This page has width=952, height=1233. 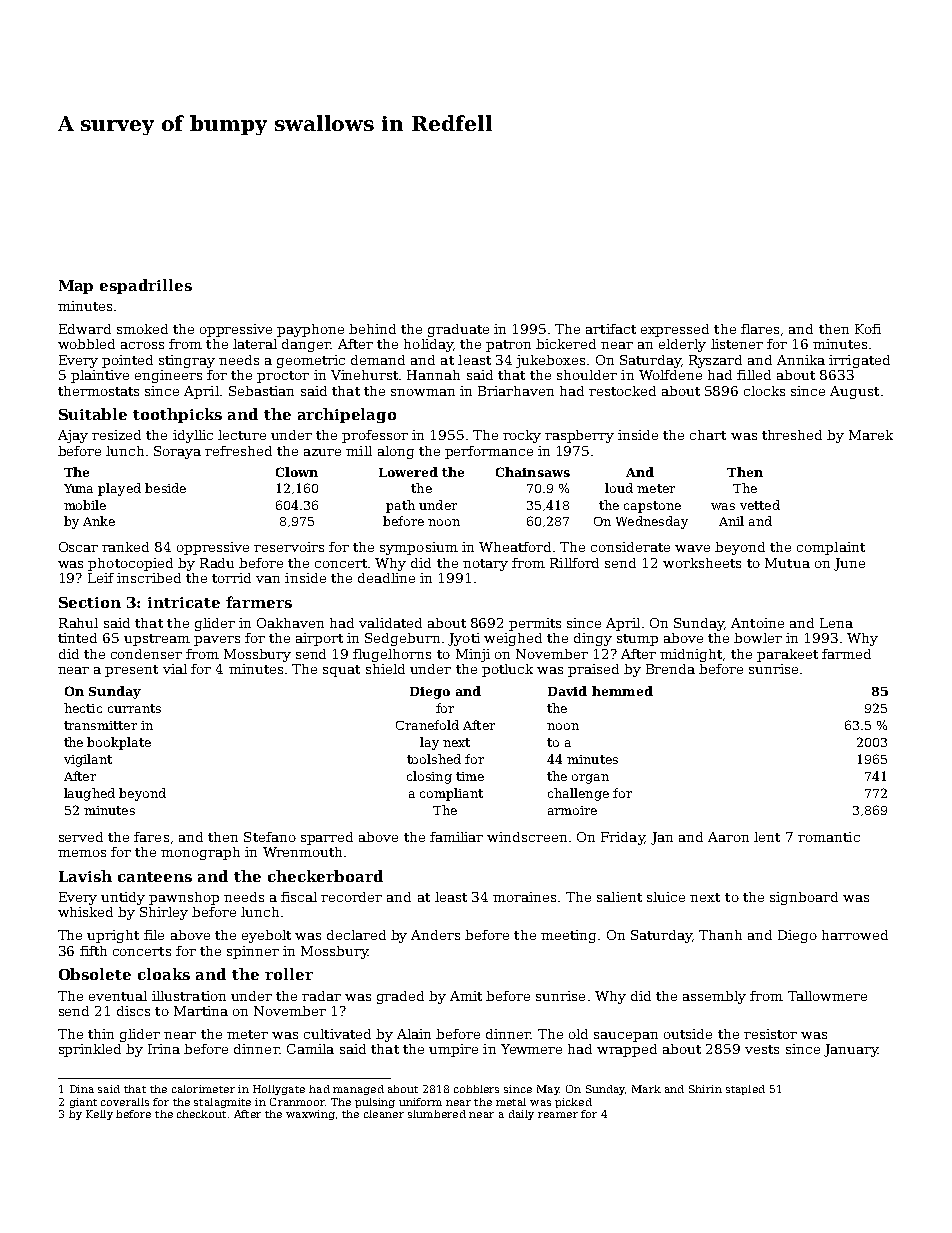 What do you see at coordinates (535, 624) in the page?
I see `permits` at bounding box center [535, 624].
